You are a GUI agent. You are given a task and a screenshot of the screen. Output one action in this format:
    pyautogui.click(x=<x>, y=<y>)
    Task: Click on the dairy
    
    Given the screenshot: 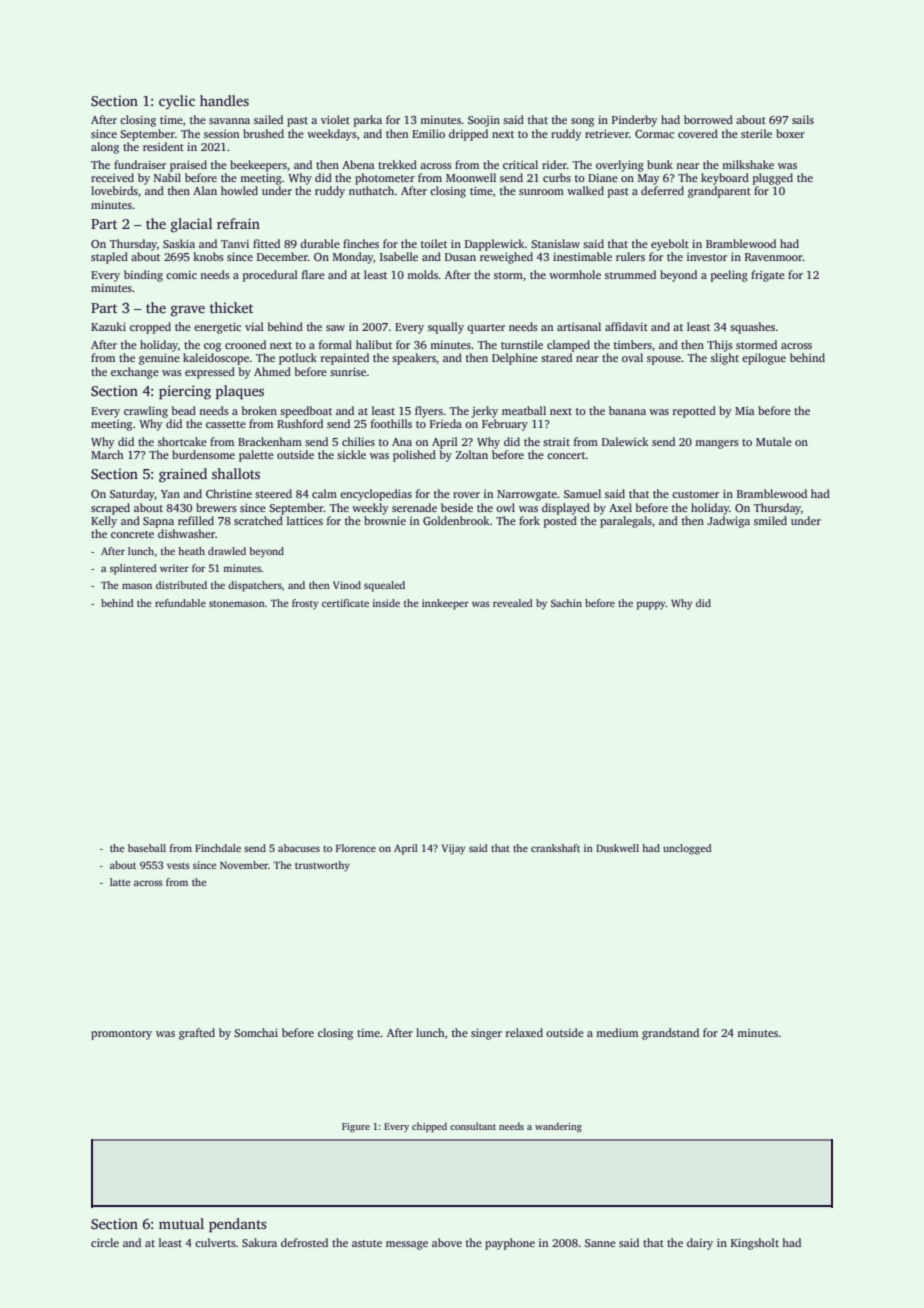 What is the action you would take?
    pyautogui.click(x=700, y=1244)
